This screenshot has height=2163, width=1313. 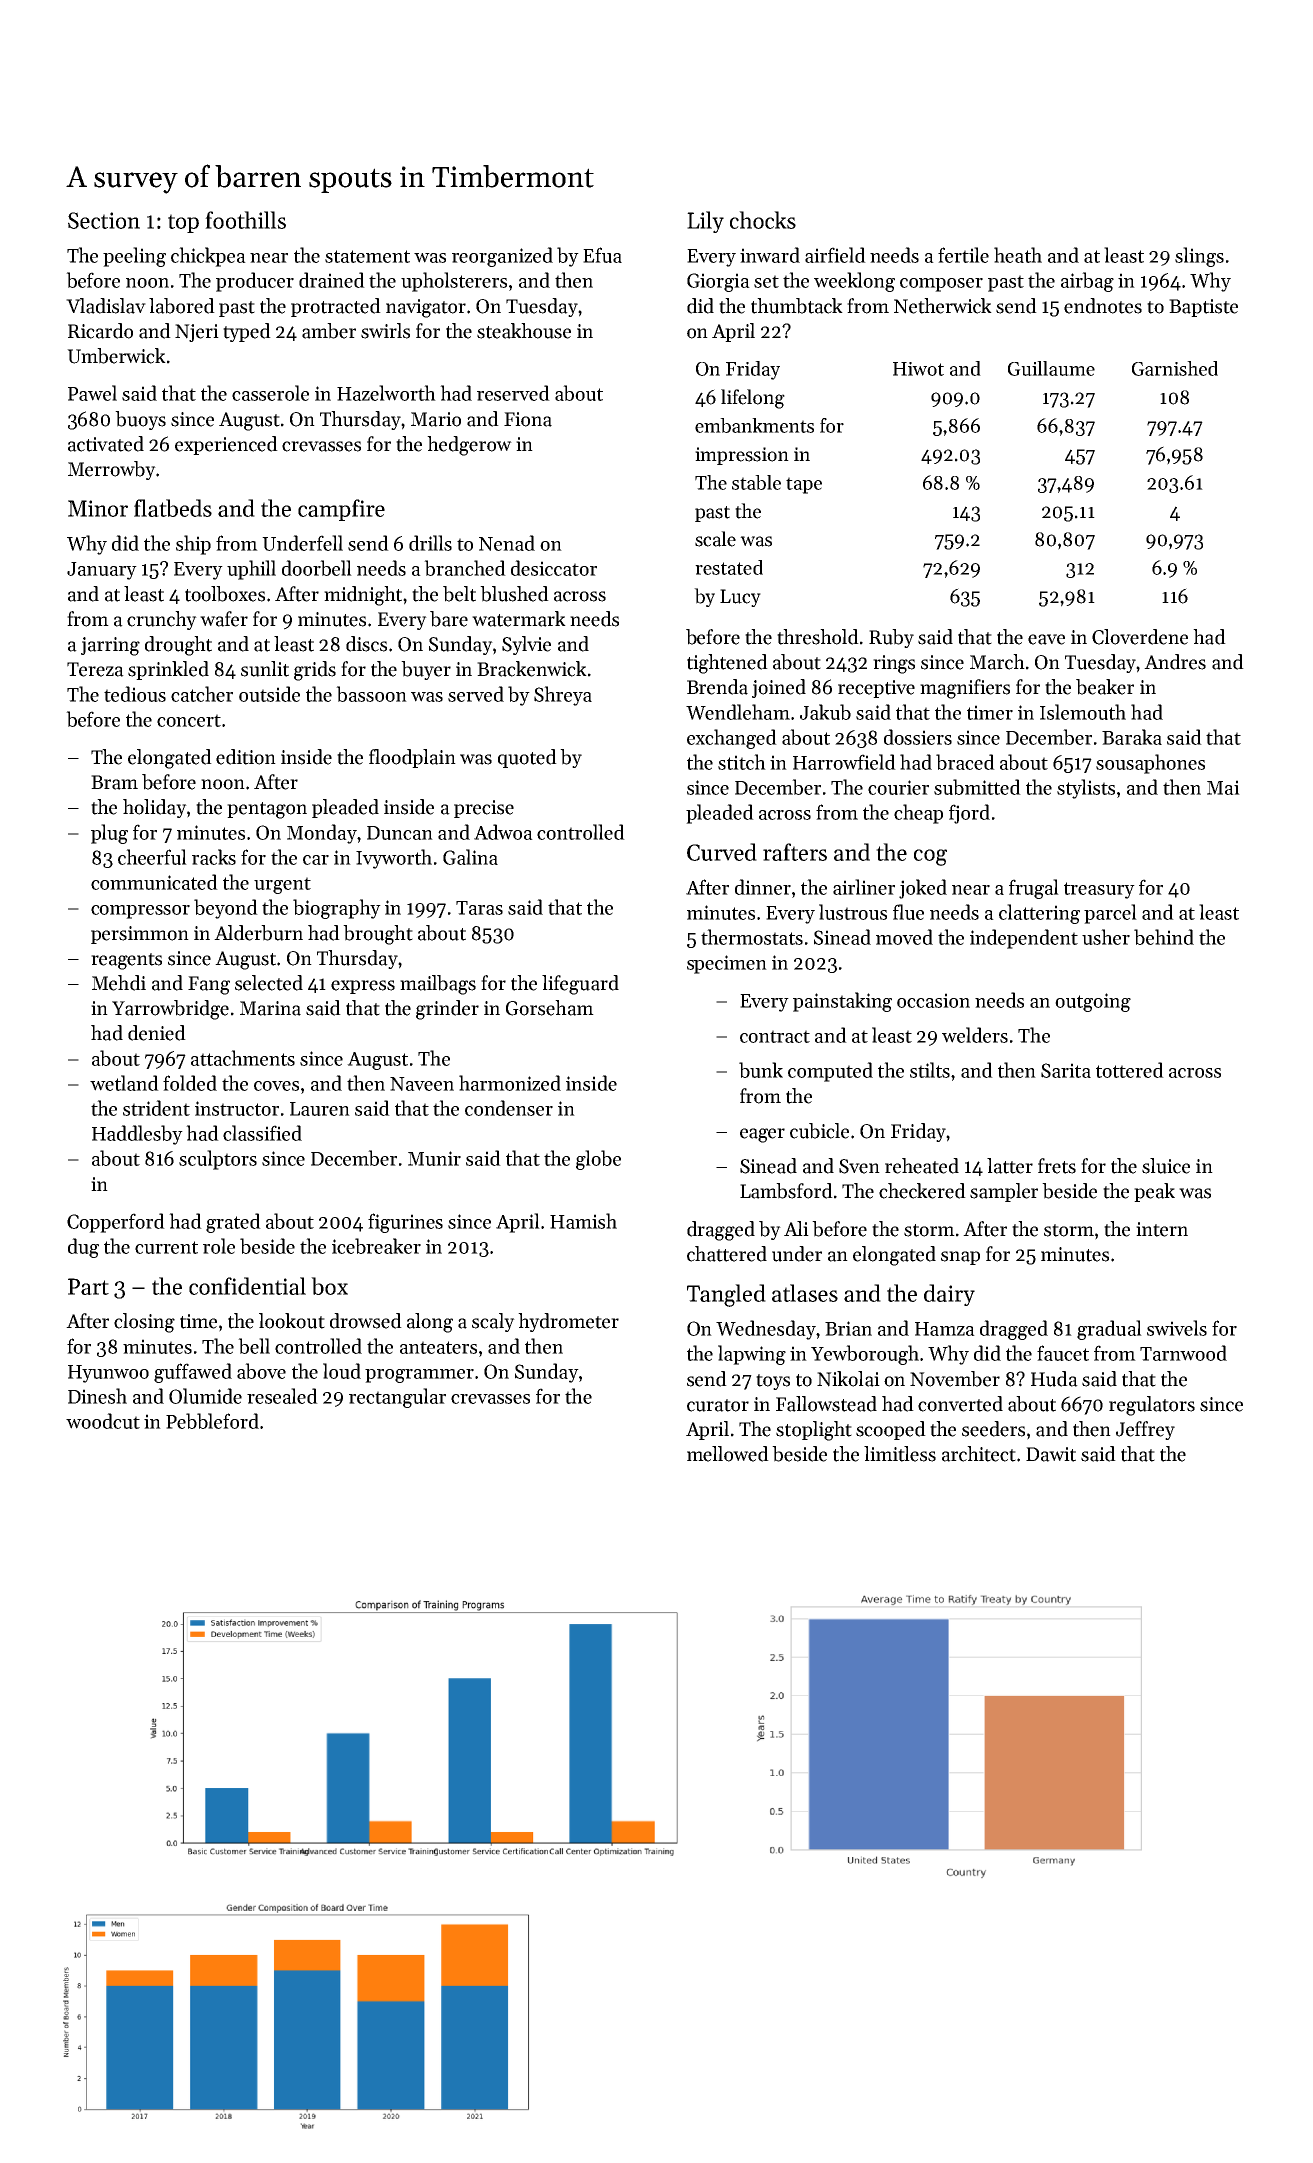 What do you see at coordinates (98, 508) in the screenshot?
I see `Minor` at bounding box center [98, 508].
